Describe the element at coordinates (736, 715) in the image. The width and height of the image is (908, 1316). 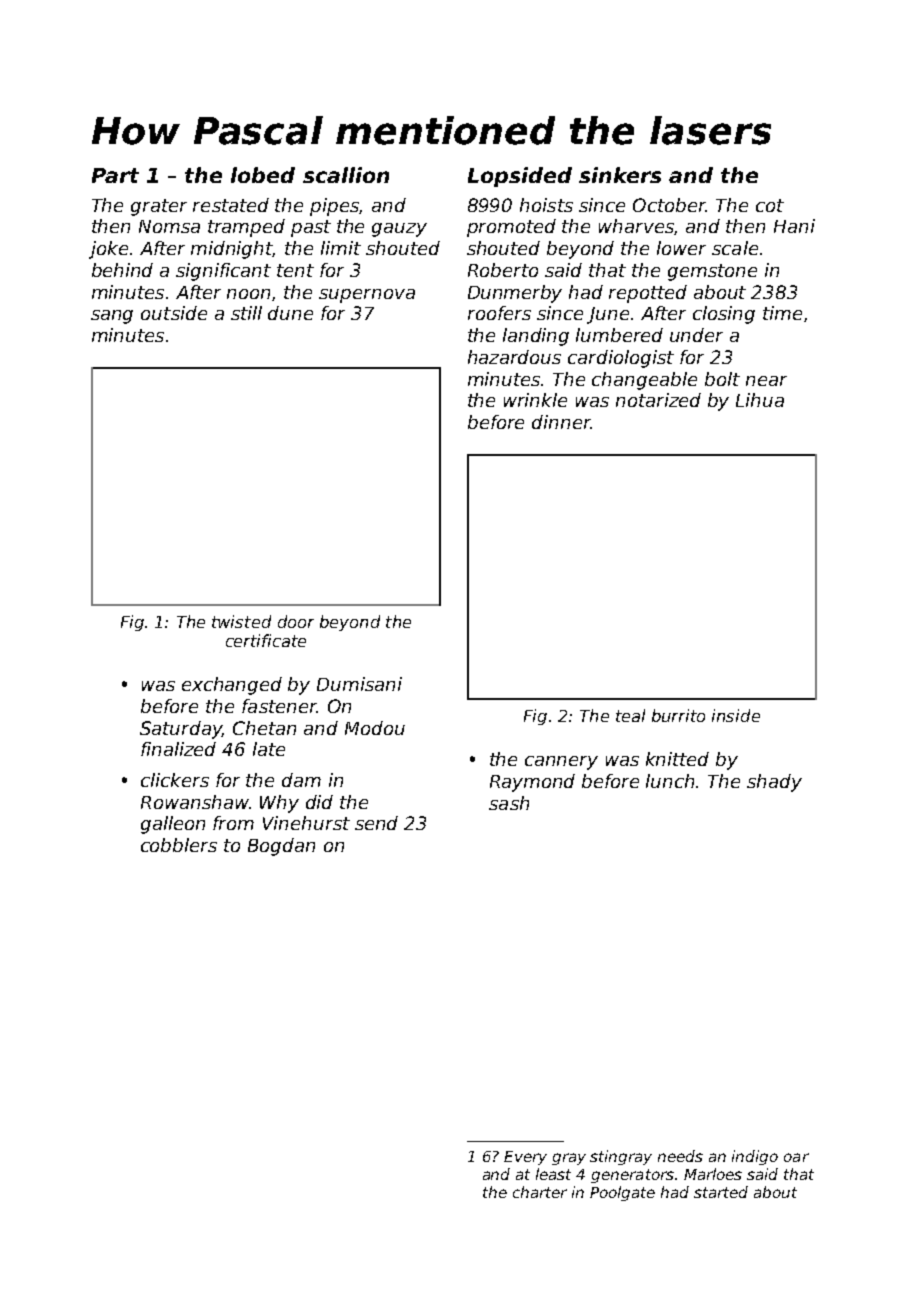
I see `inside` at that location.
